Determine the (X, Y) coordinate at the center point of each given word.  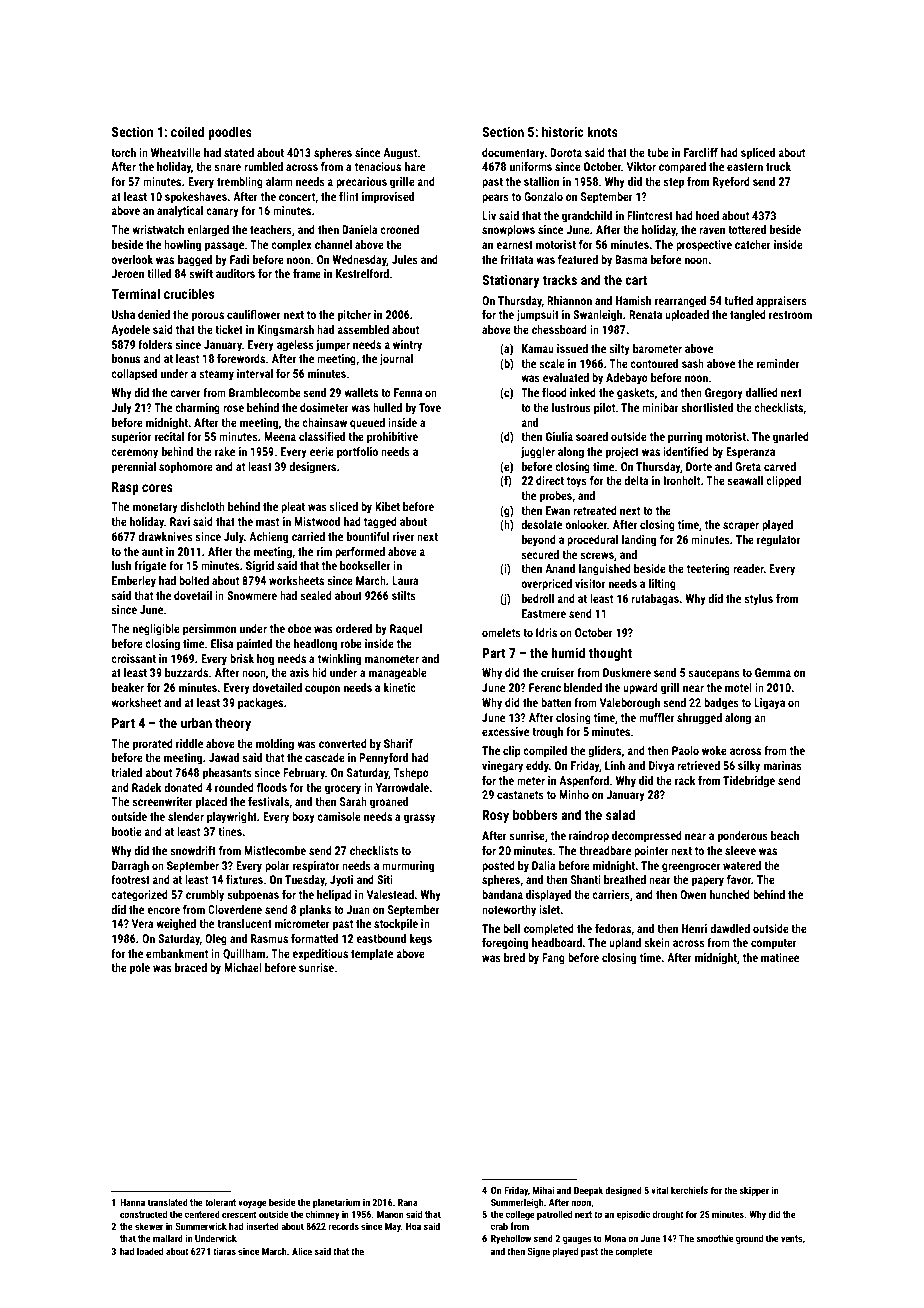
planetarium (336, 1203)
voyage (252, 1204)
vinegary (502, 767)
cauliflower (254, 314)
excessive (505, 731)
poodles (230, 133)
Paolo (685, 750)
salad (620, 814)
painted (254, 645)
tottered (747, 229)
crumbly (205, 896)
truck (778, 166)
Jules (405, 259)
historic (563, 131)
